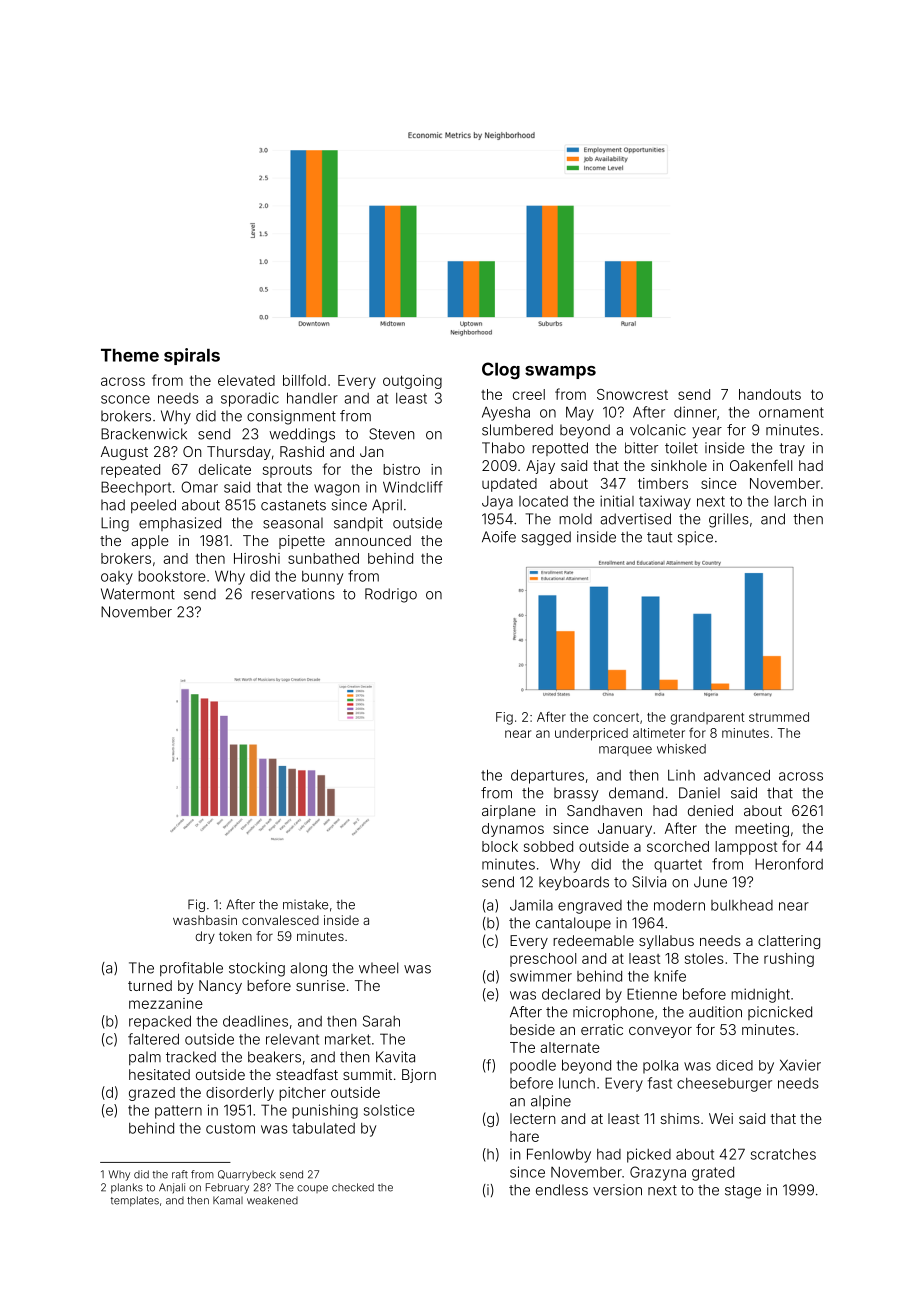 The height and width of the page is (1314, 924). Describe the element at coordinates (571, 994) in the page. I see `declared` at that location.
